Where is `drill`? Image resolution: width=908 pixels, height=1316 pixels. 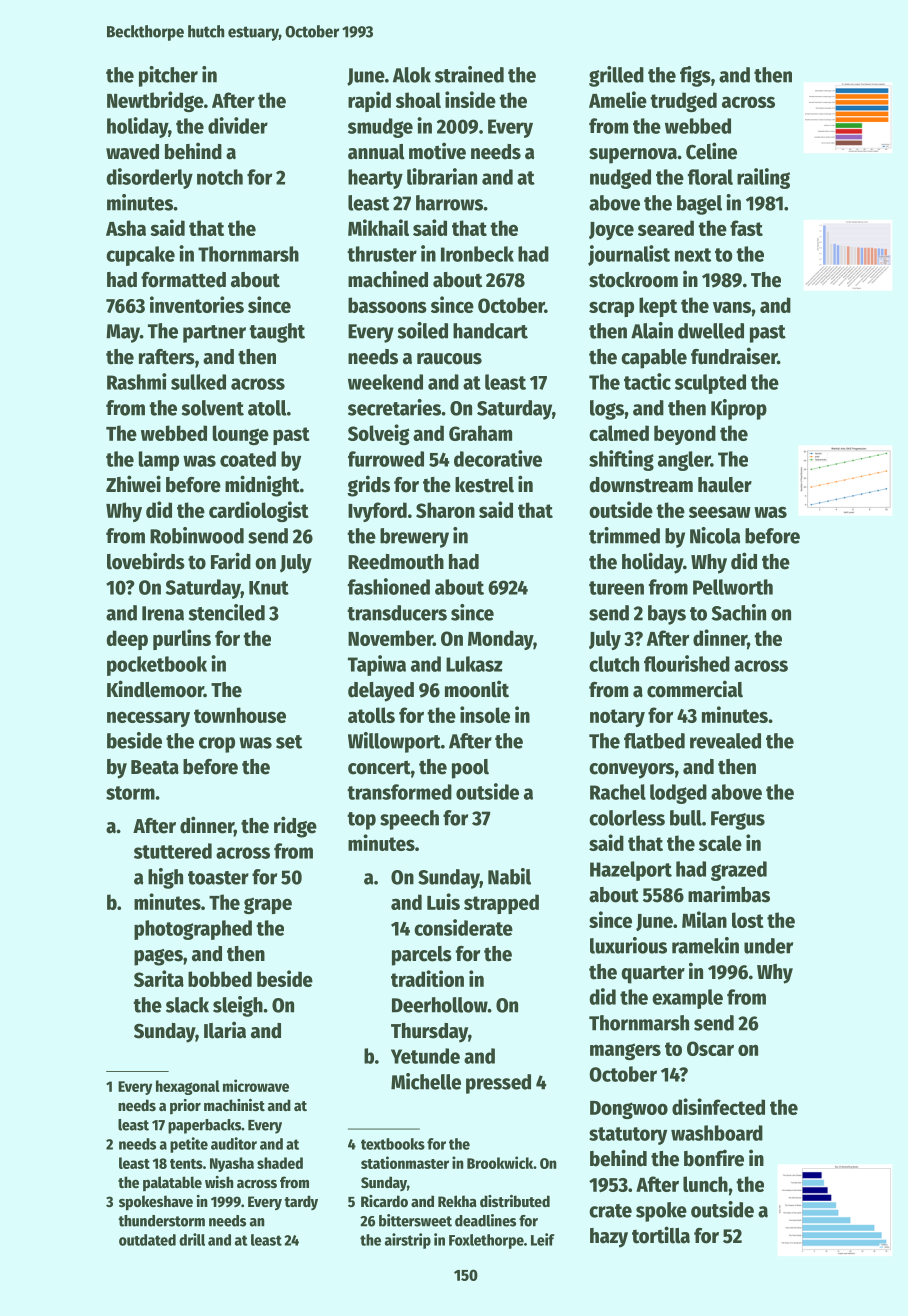 drill is located at coordinates (192, 1239).
